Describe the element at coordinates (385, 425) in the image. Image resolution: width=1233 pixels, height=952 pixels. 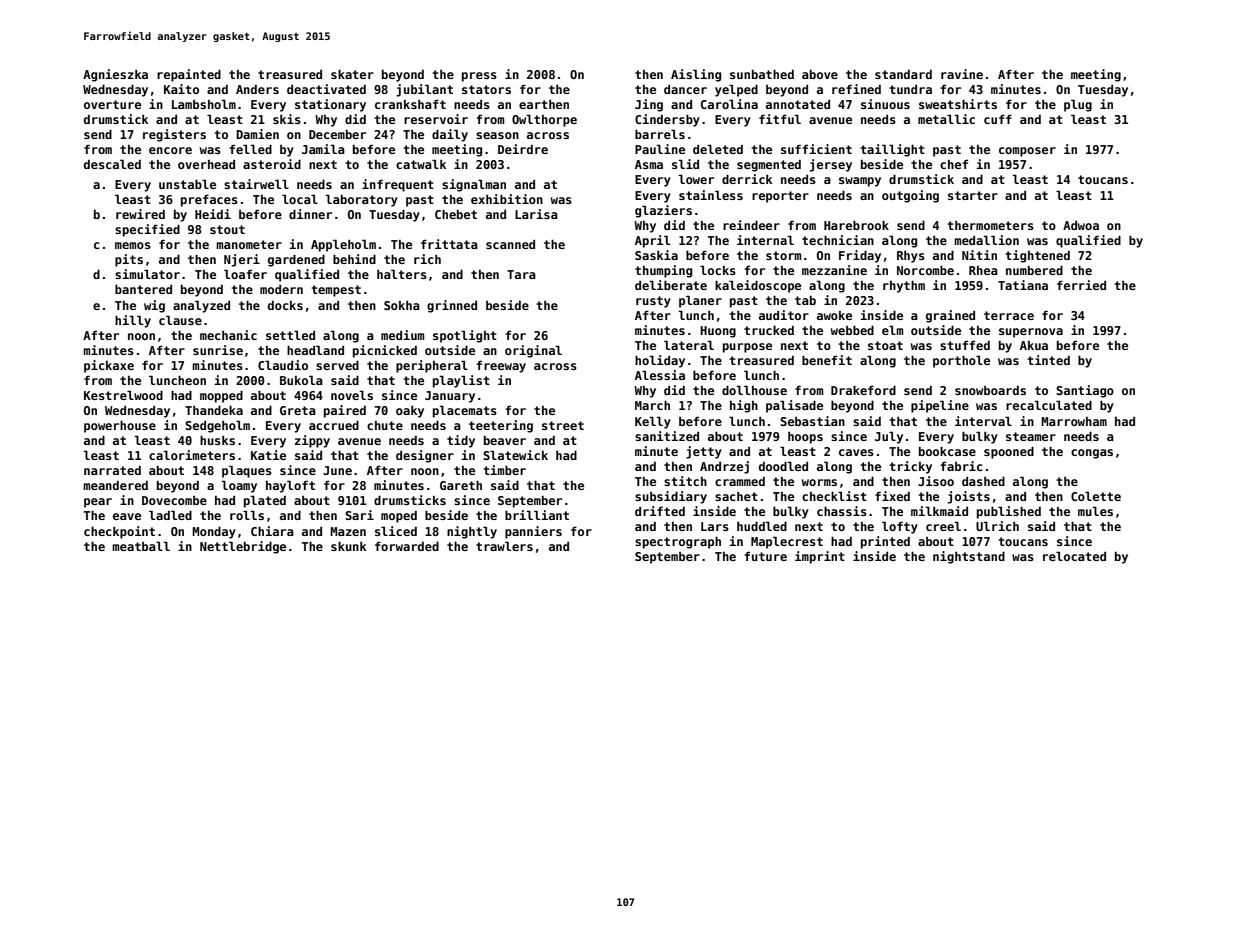
I see `chute` at that location.
